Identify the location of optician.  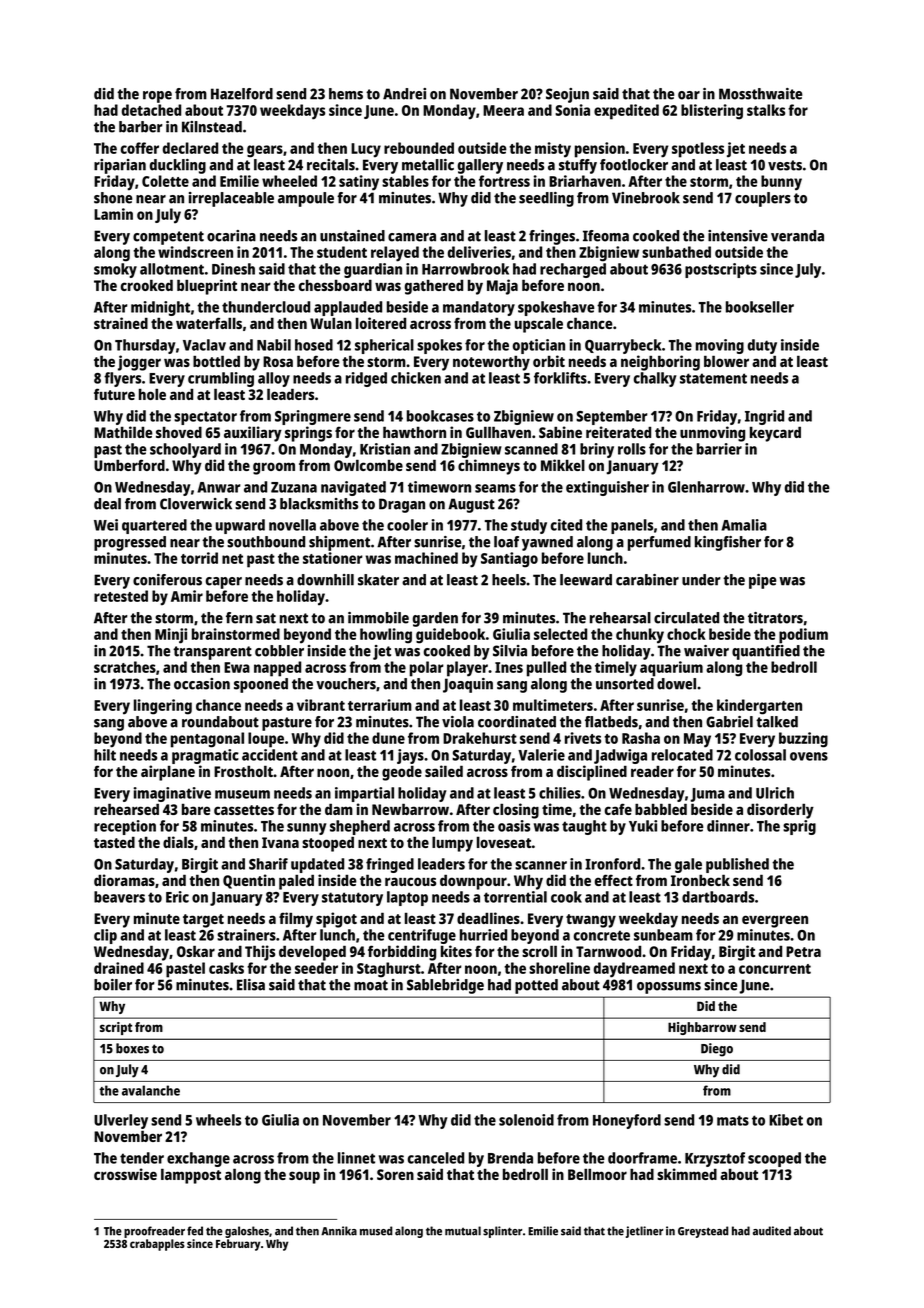
(539, 346).
